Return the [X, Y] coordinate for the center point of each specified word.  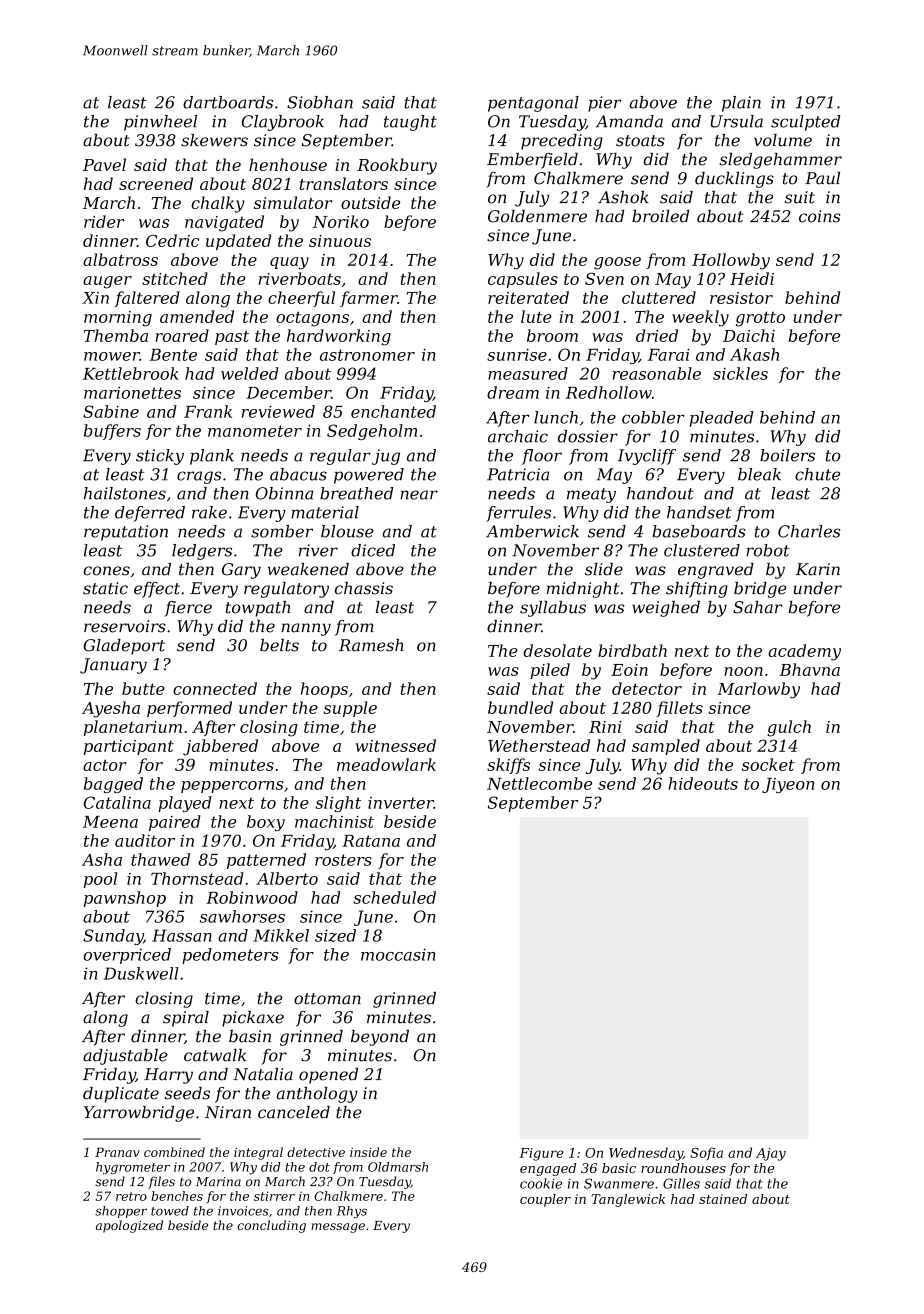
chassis [364, 588]
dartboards [228, 102]
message [338, 1228]
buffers [112, 432]
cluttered [659, 297]
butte [143, 688]
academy [804, 652]
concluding [271, 1226]
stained [723, 1199]
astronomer [367, 355]
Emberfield [532, 161]
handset [699, 512]
